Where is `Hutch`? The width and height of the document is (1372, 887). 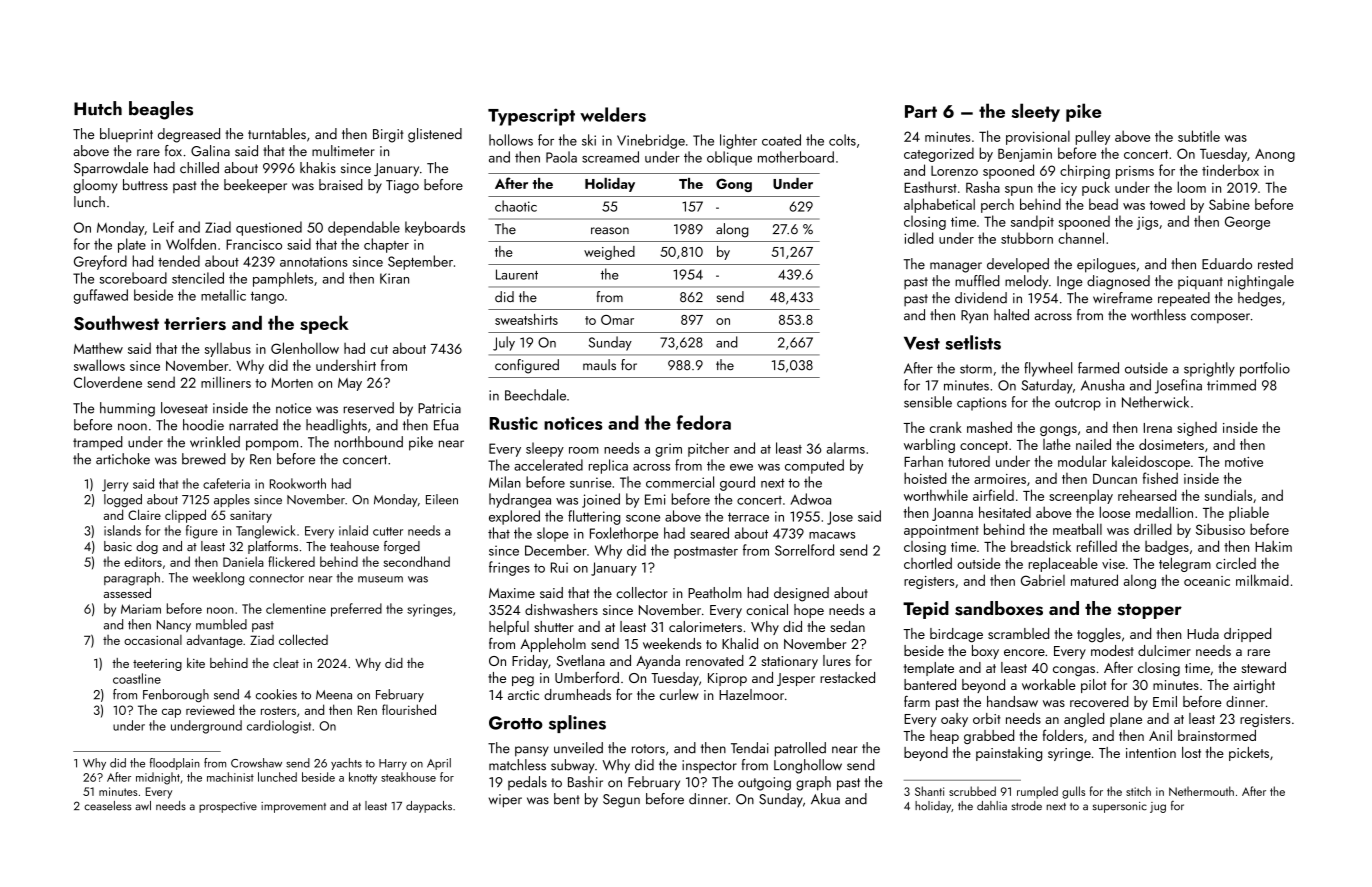 Hutch is located at coordinates (98, 108).
